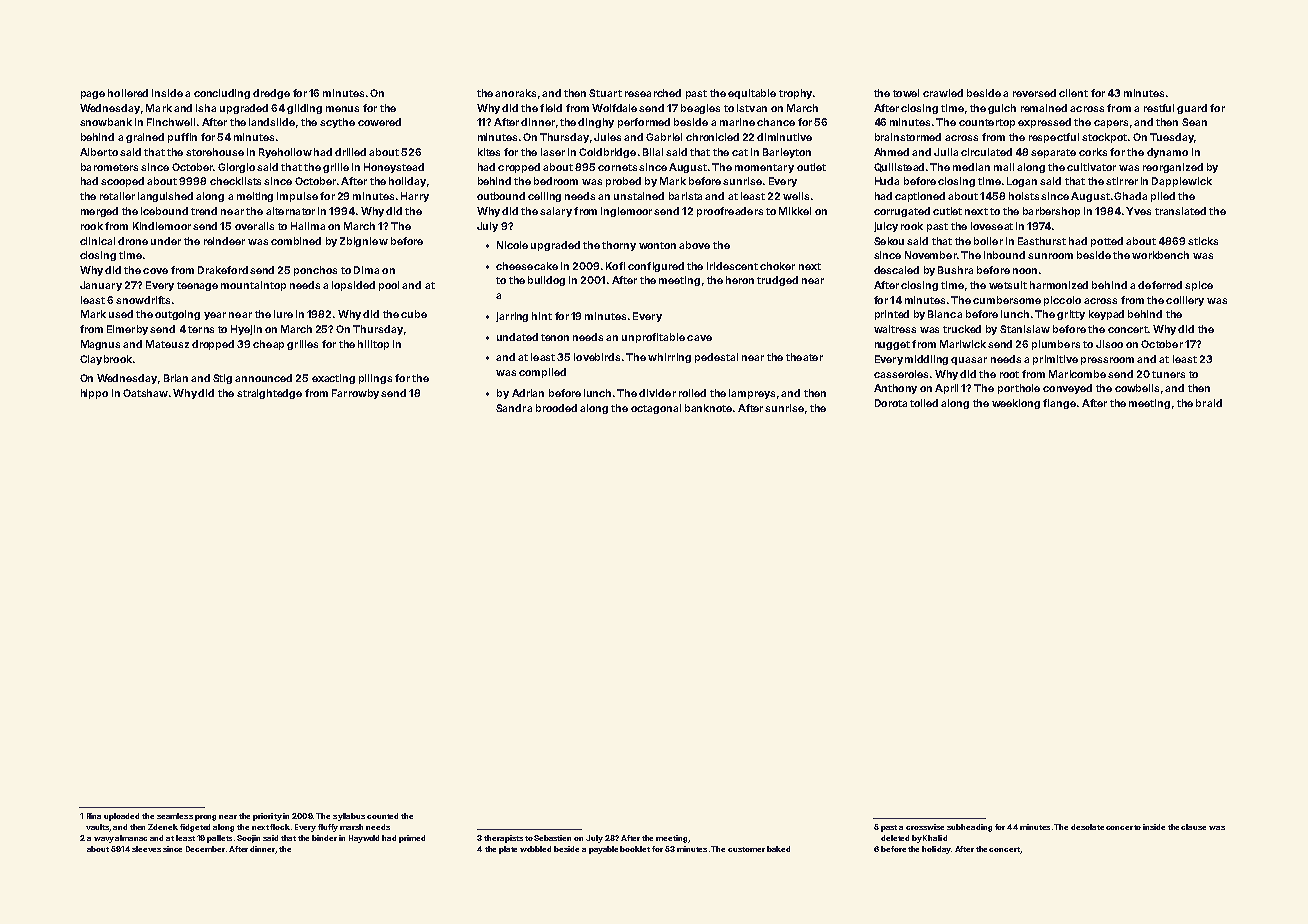  What do you see at coordinates (94, 394) in the document?
I see `hippo` at bounding box center [94, 394].
